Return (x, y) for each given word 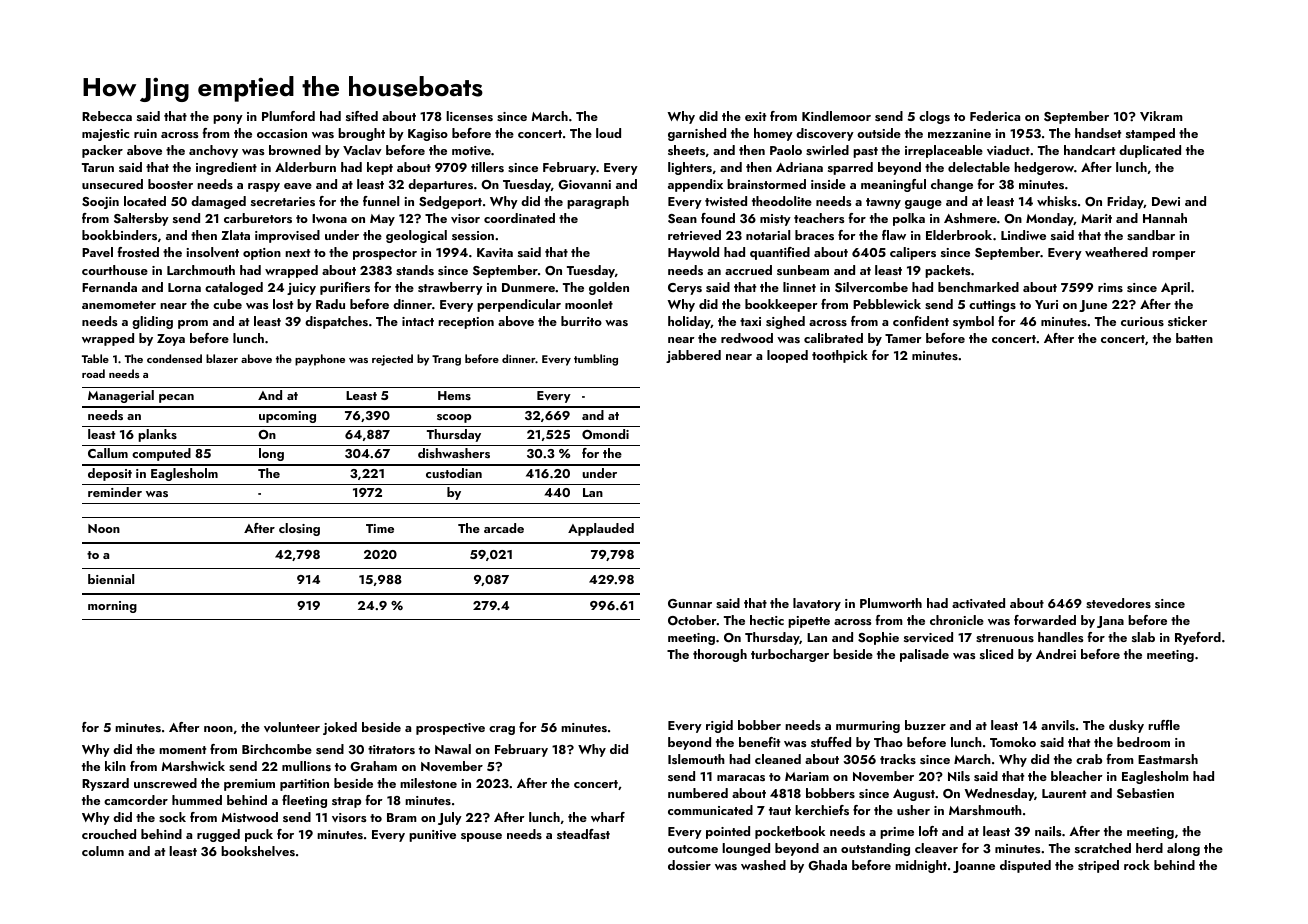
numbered (698, 793)
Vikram (1161, 116)
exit (755, 116)
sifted (362, 116)
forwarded (1045, 620)
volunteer (292, 727)
